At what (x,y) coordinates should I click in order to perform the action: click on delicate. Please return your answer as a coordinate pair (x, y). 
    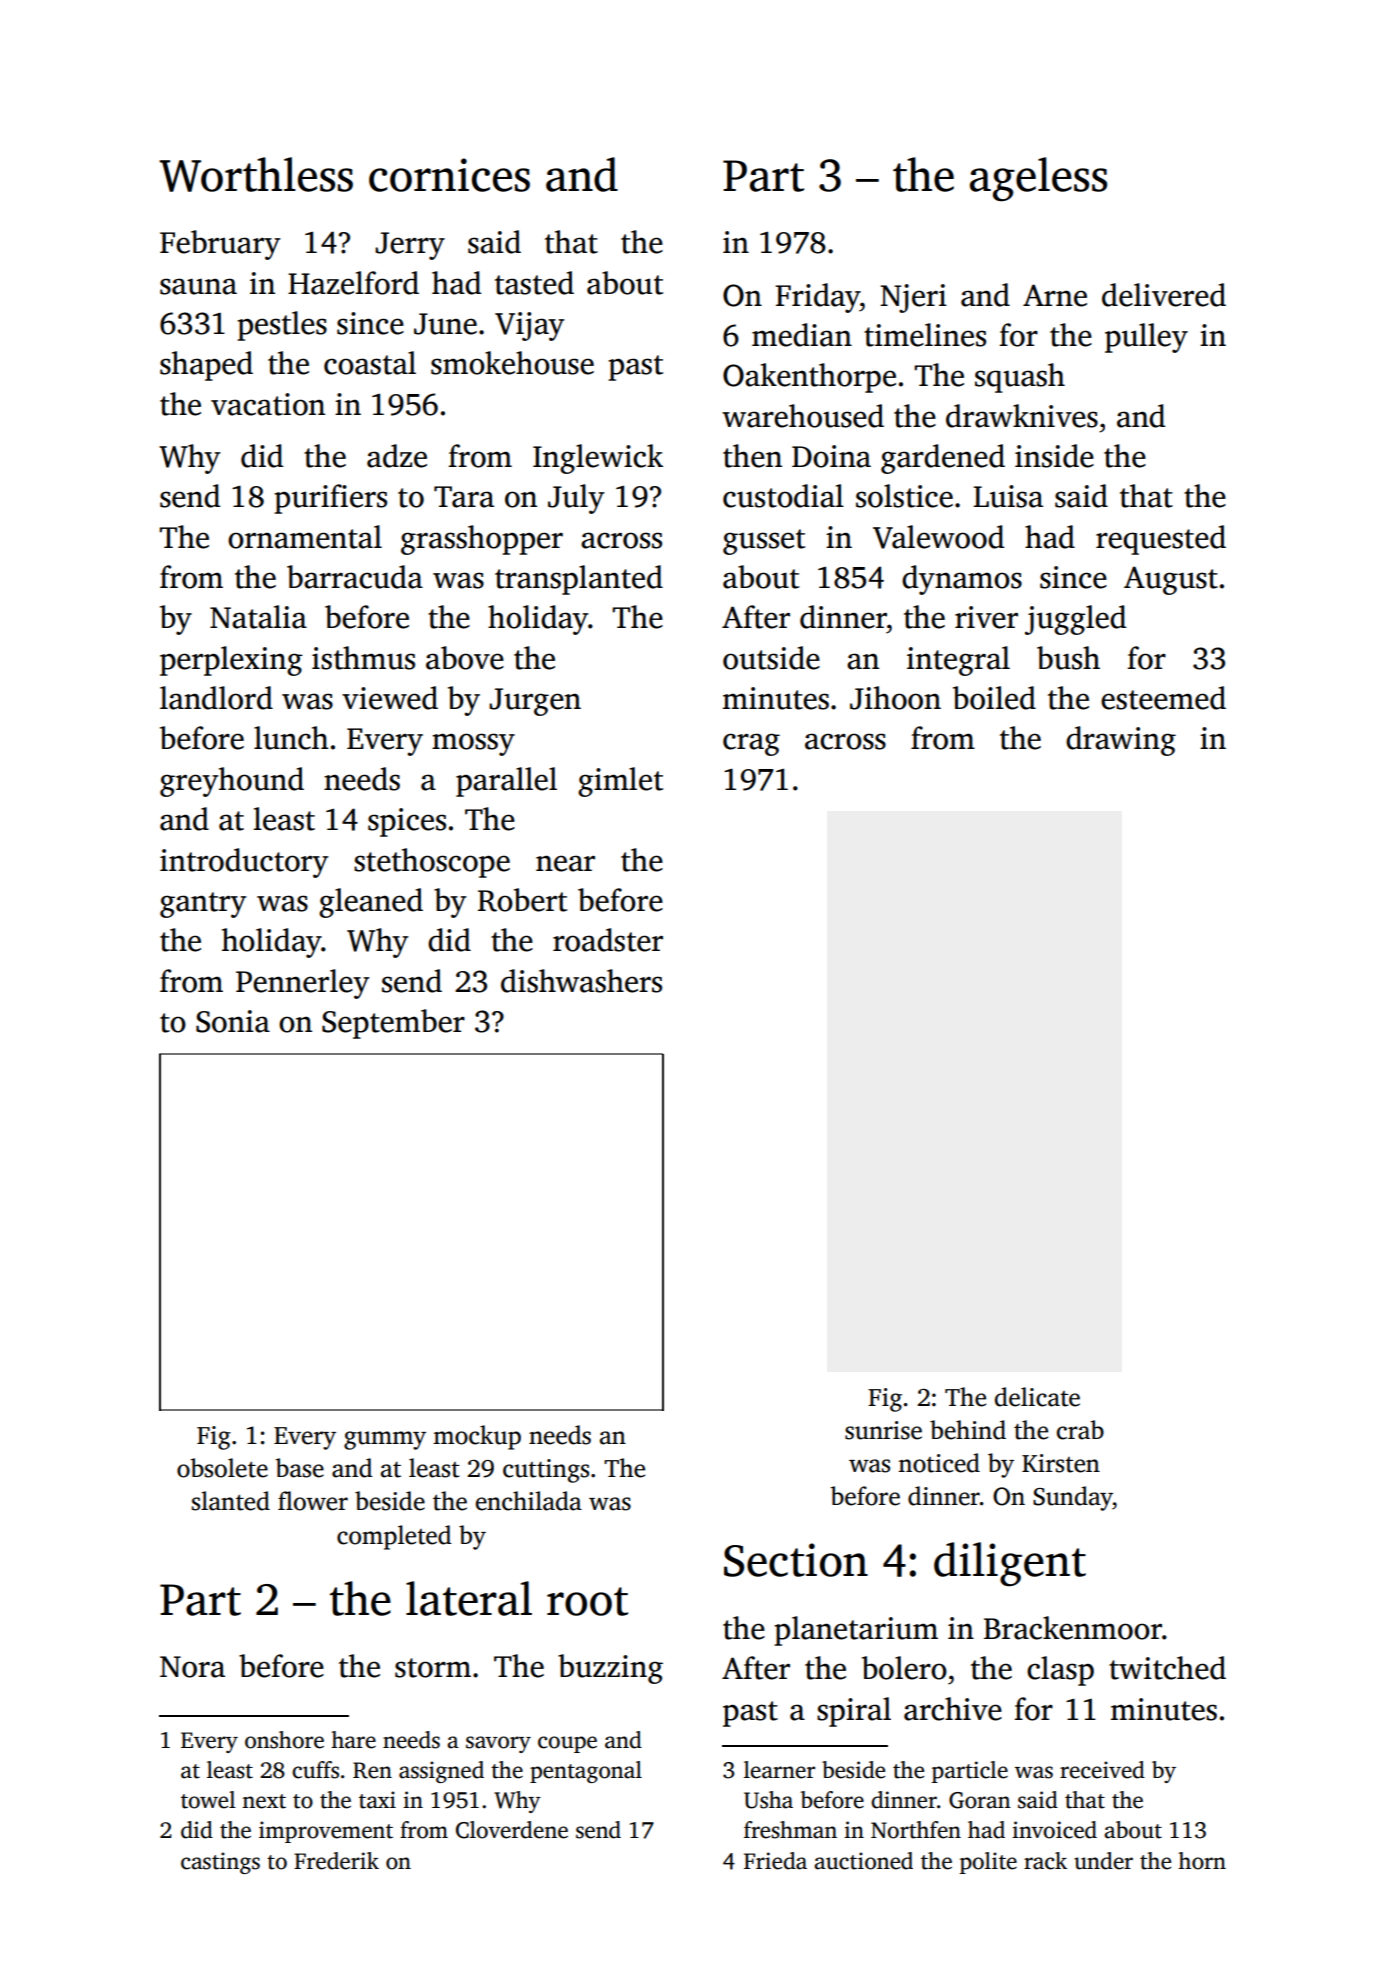
    Looking at the image, I should click on (1037, 1397).
